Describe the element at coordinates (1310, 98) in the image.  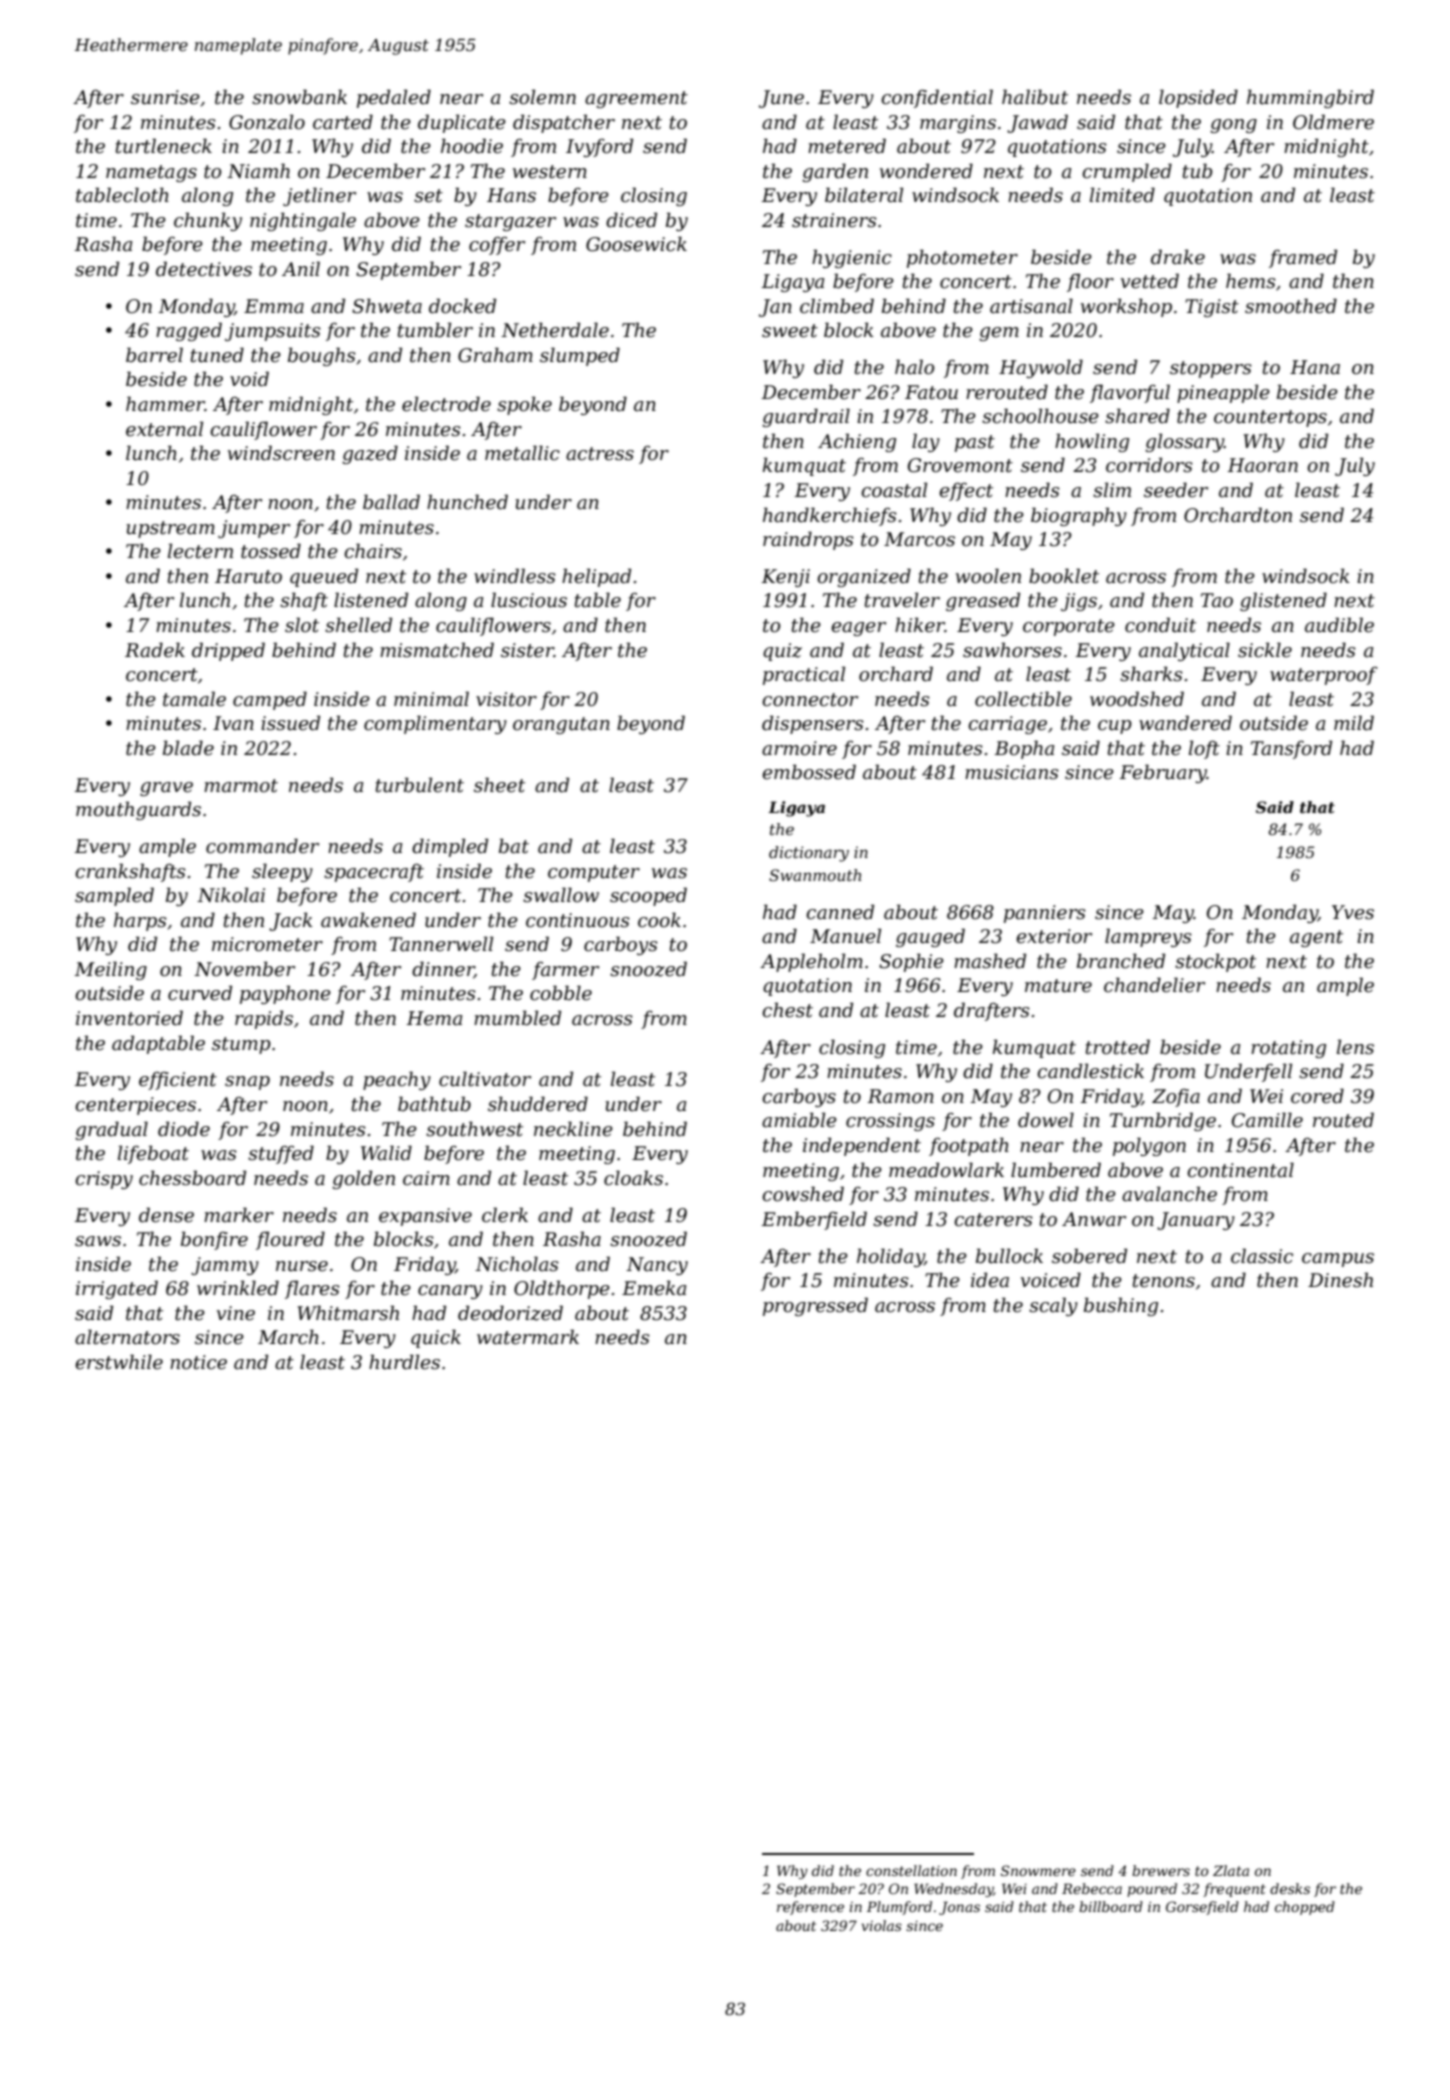
I see `hummingbird` at that location.
